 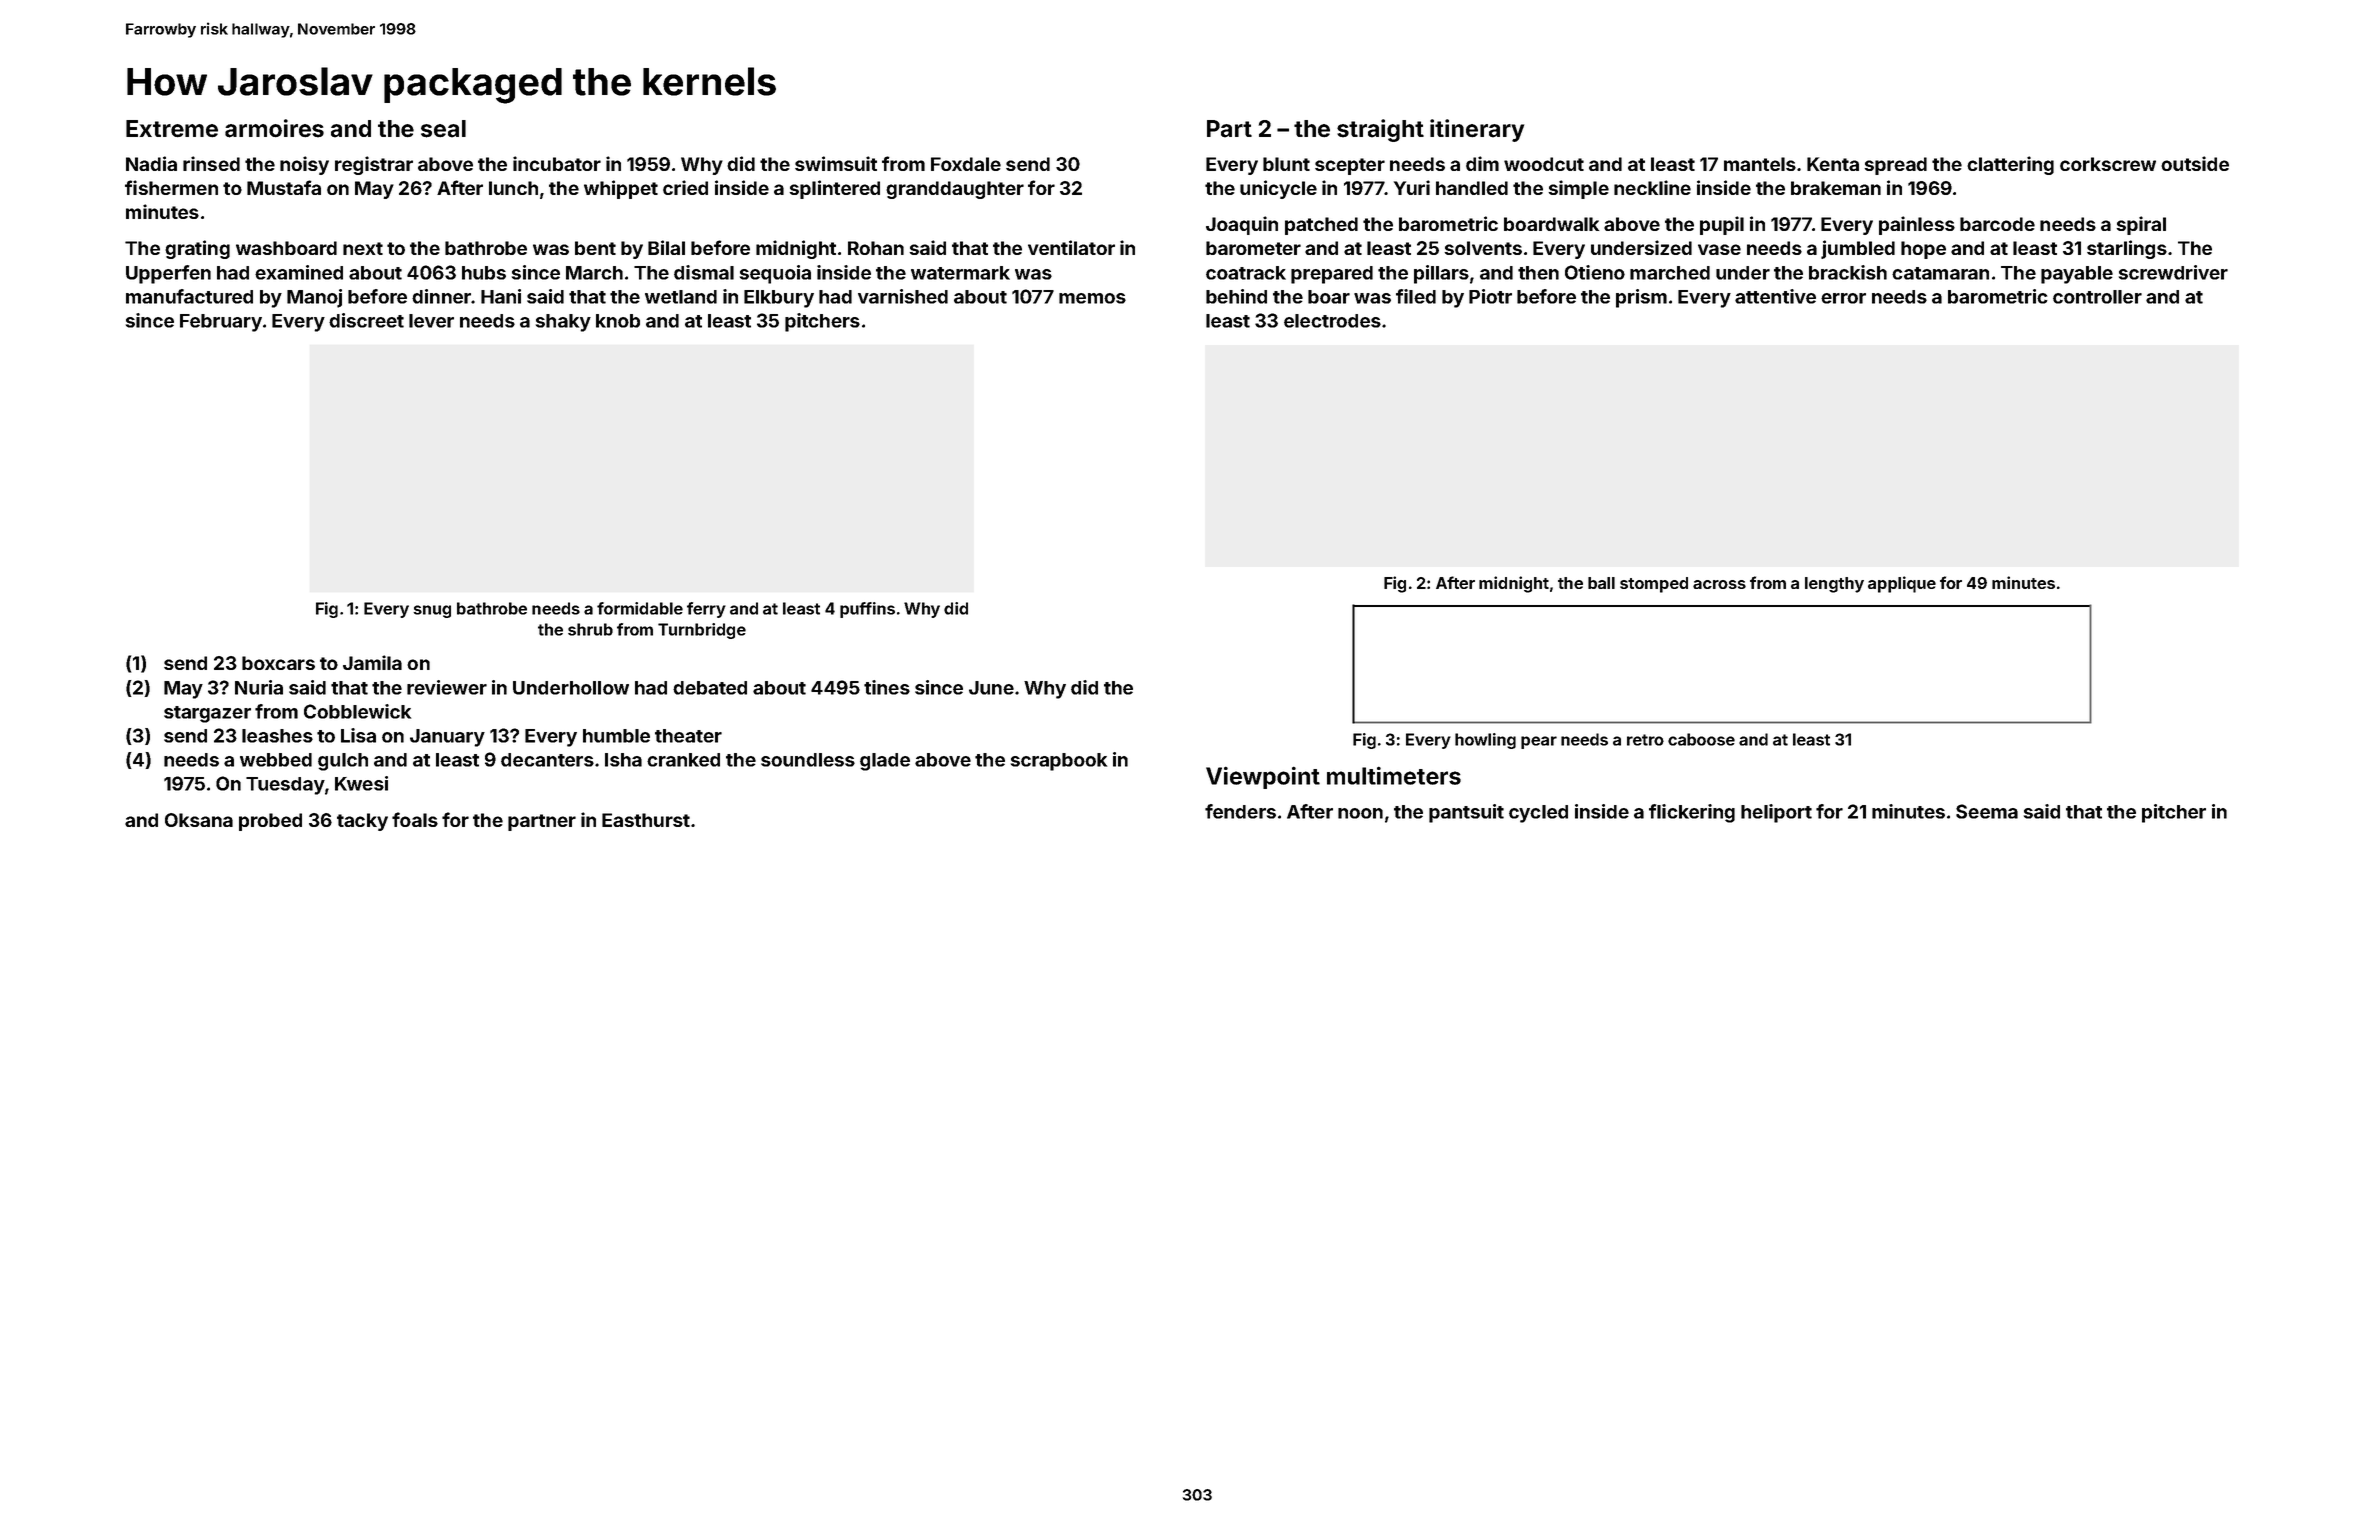 I want to click on mantels, so click(x=1760, y=164).
